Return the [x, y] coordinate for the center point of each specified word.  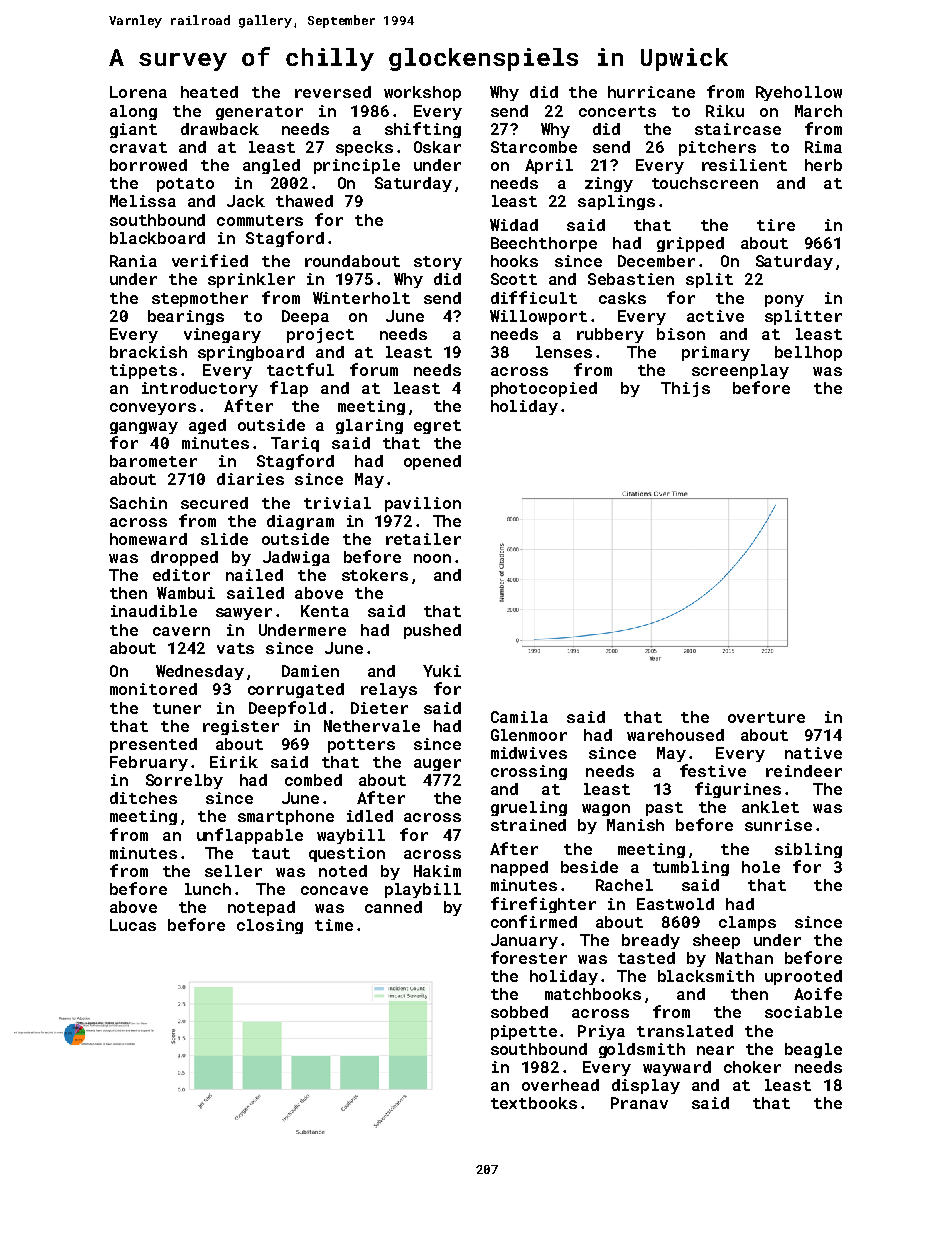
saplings [616, 202]
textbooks [534, 1103]
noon [432, 558]
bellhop [808, 353]
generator [259, 113]
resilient [744, 165]
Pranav [639, 1103]
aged [207, 426]
